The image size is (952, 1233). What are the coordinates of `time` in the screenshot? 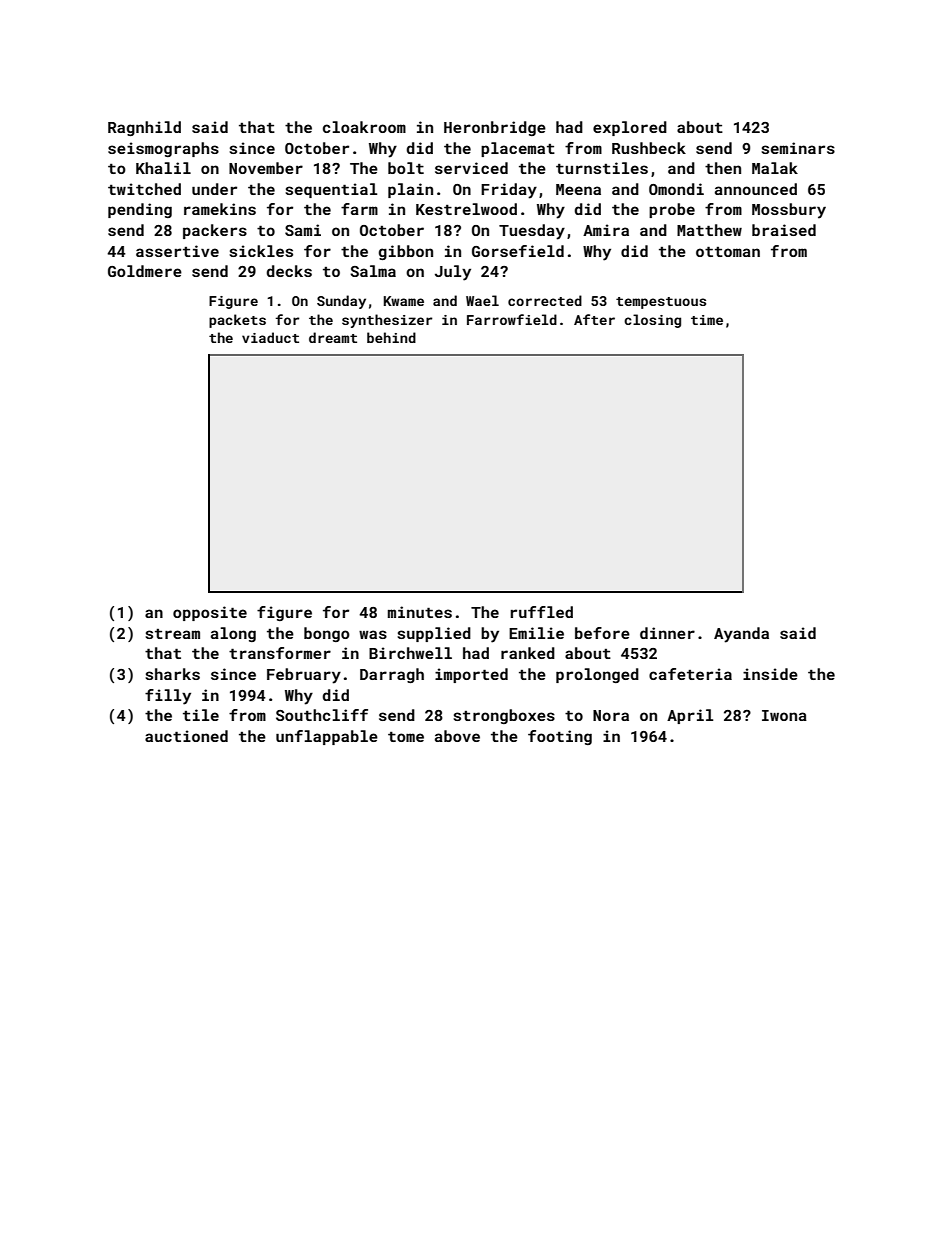 It's located at (707, 320).
